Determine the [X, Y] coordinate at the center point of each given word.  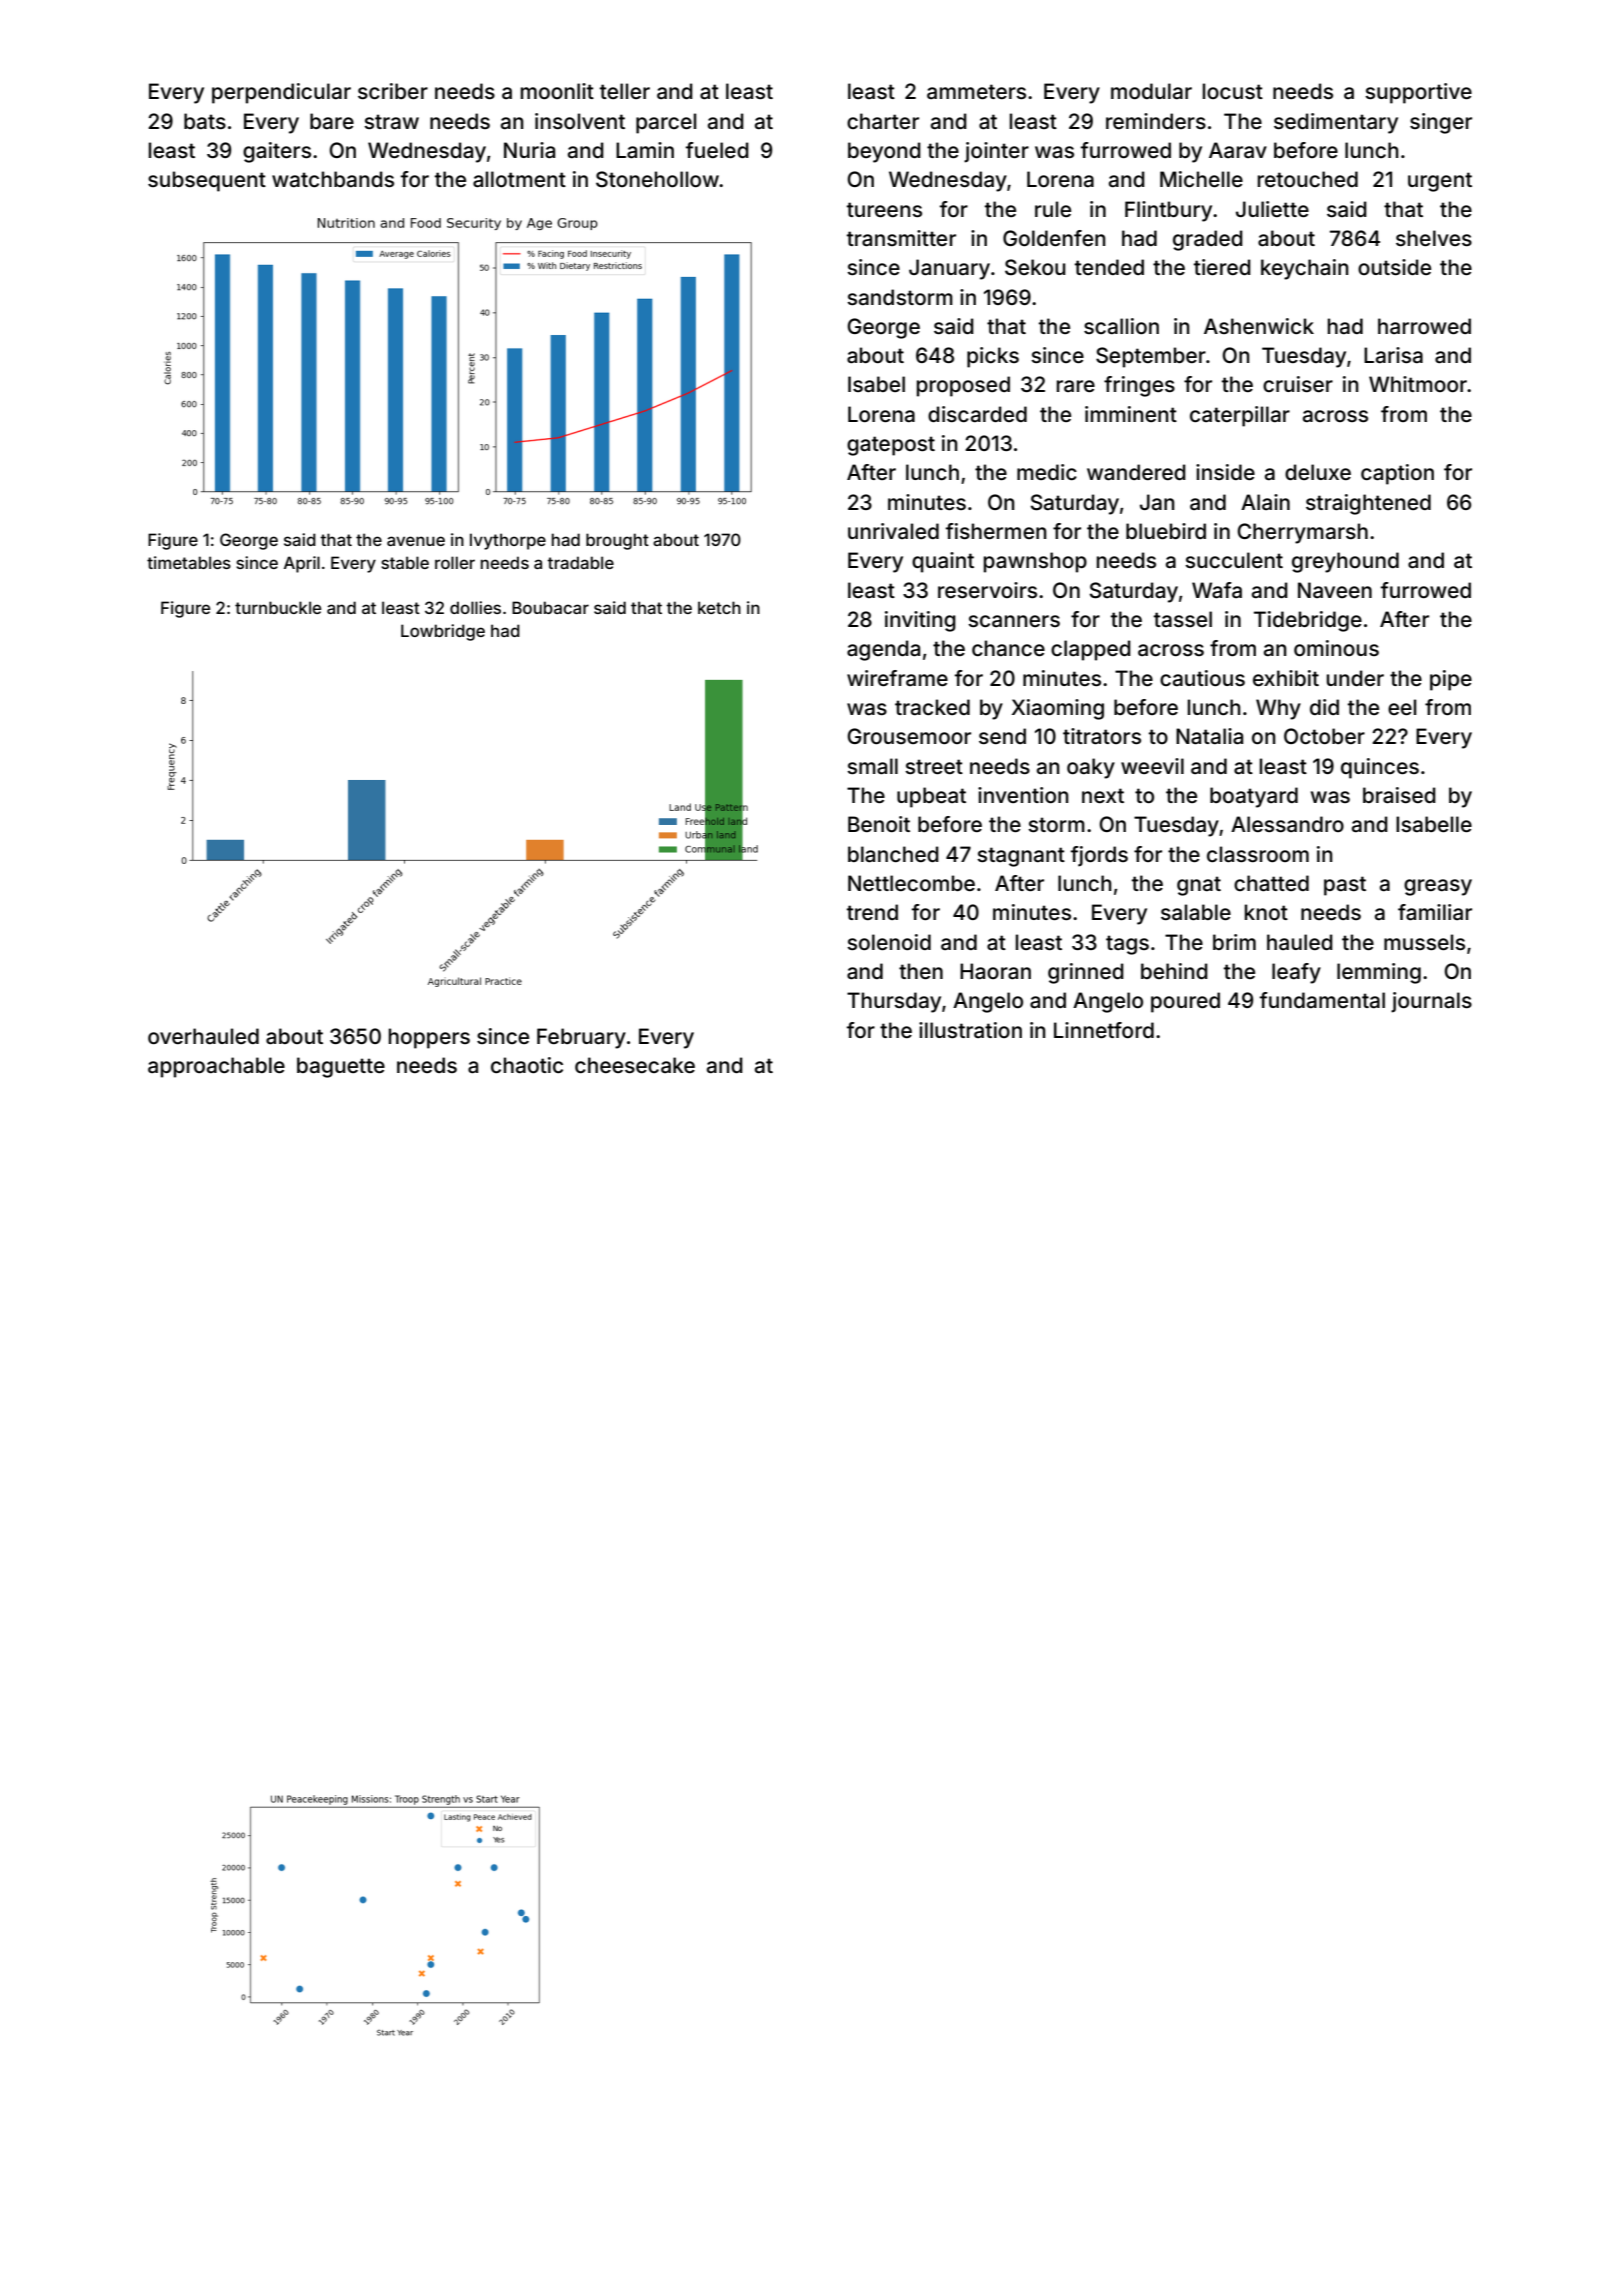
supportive [1418, 93]
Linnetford [1104, 1030]
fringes [1139, 386]
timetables [189, 562]
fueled [717, 150]
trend [872, 912]
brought [617, 541]
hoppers [429, 1038]
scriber [393, 91]
